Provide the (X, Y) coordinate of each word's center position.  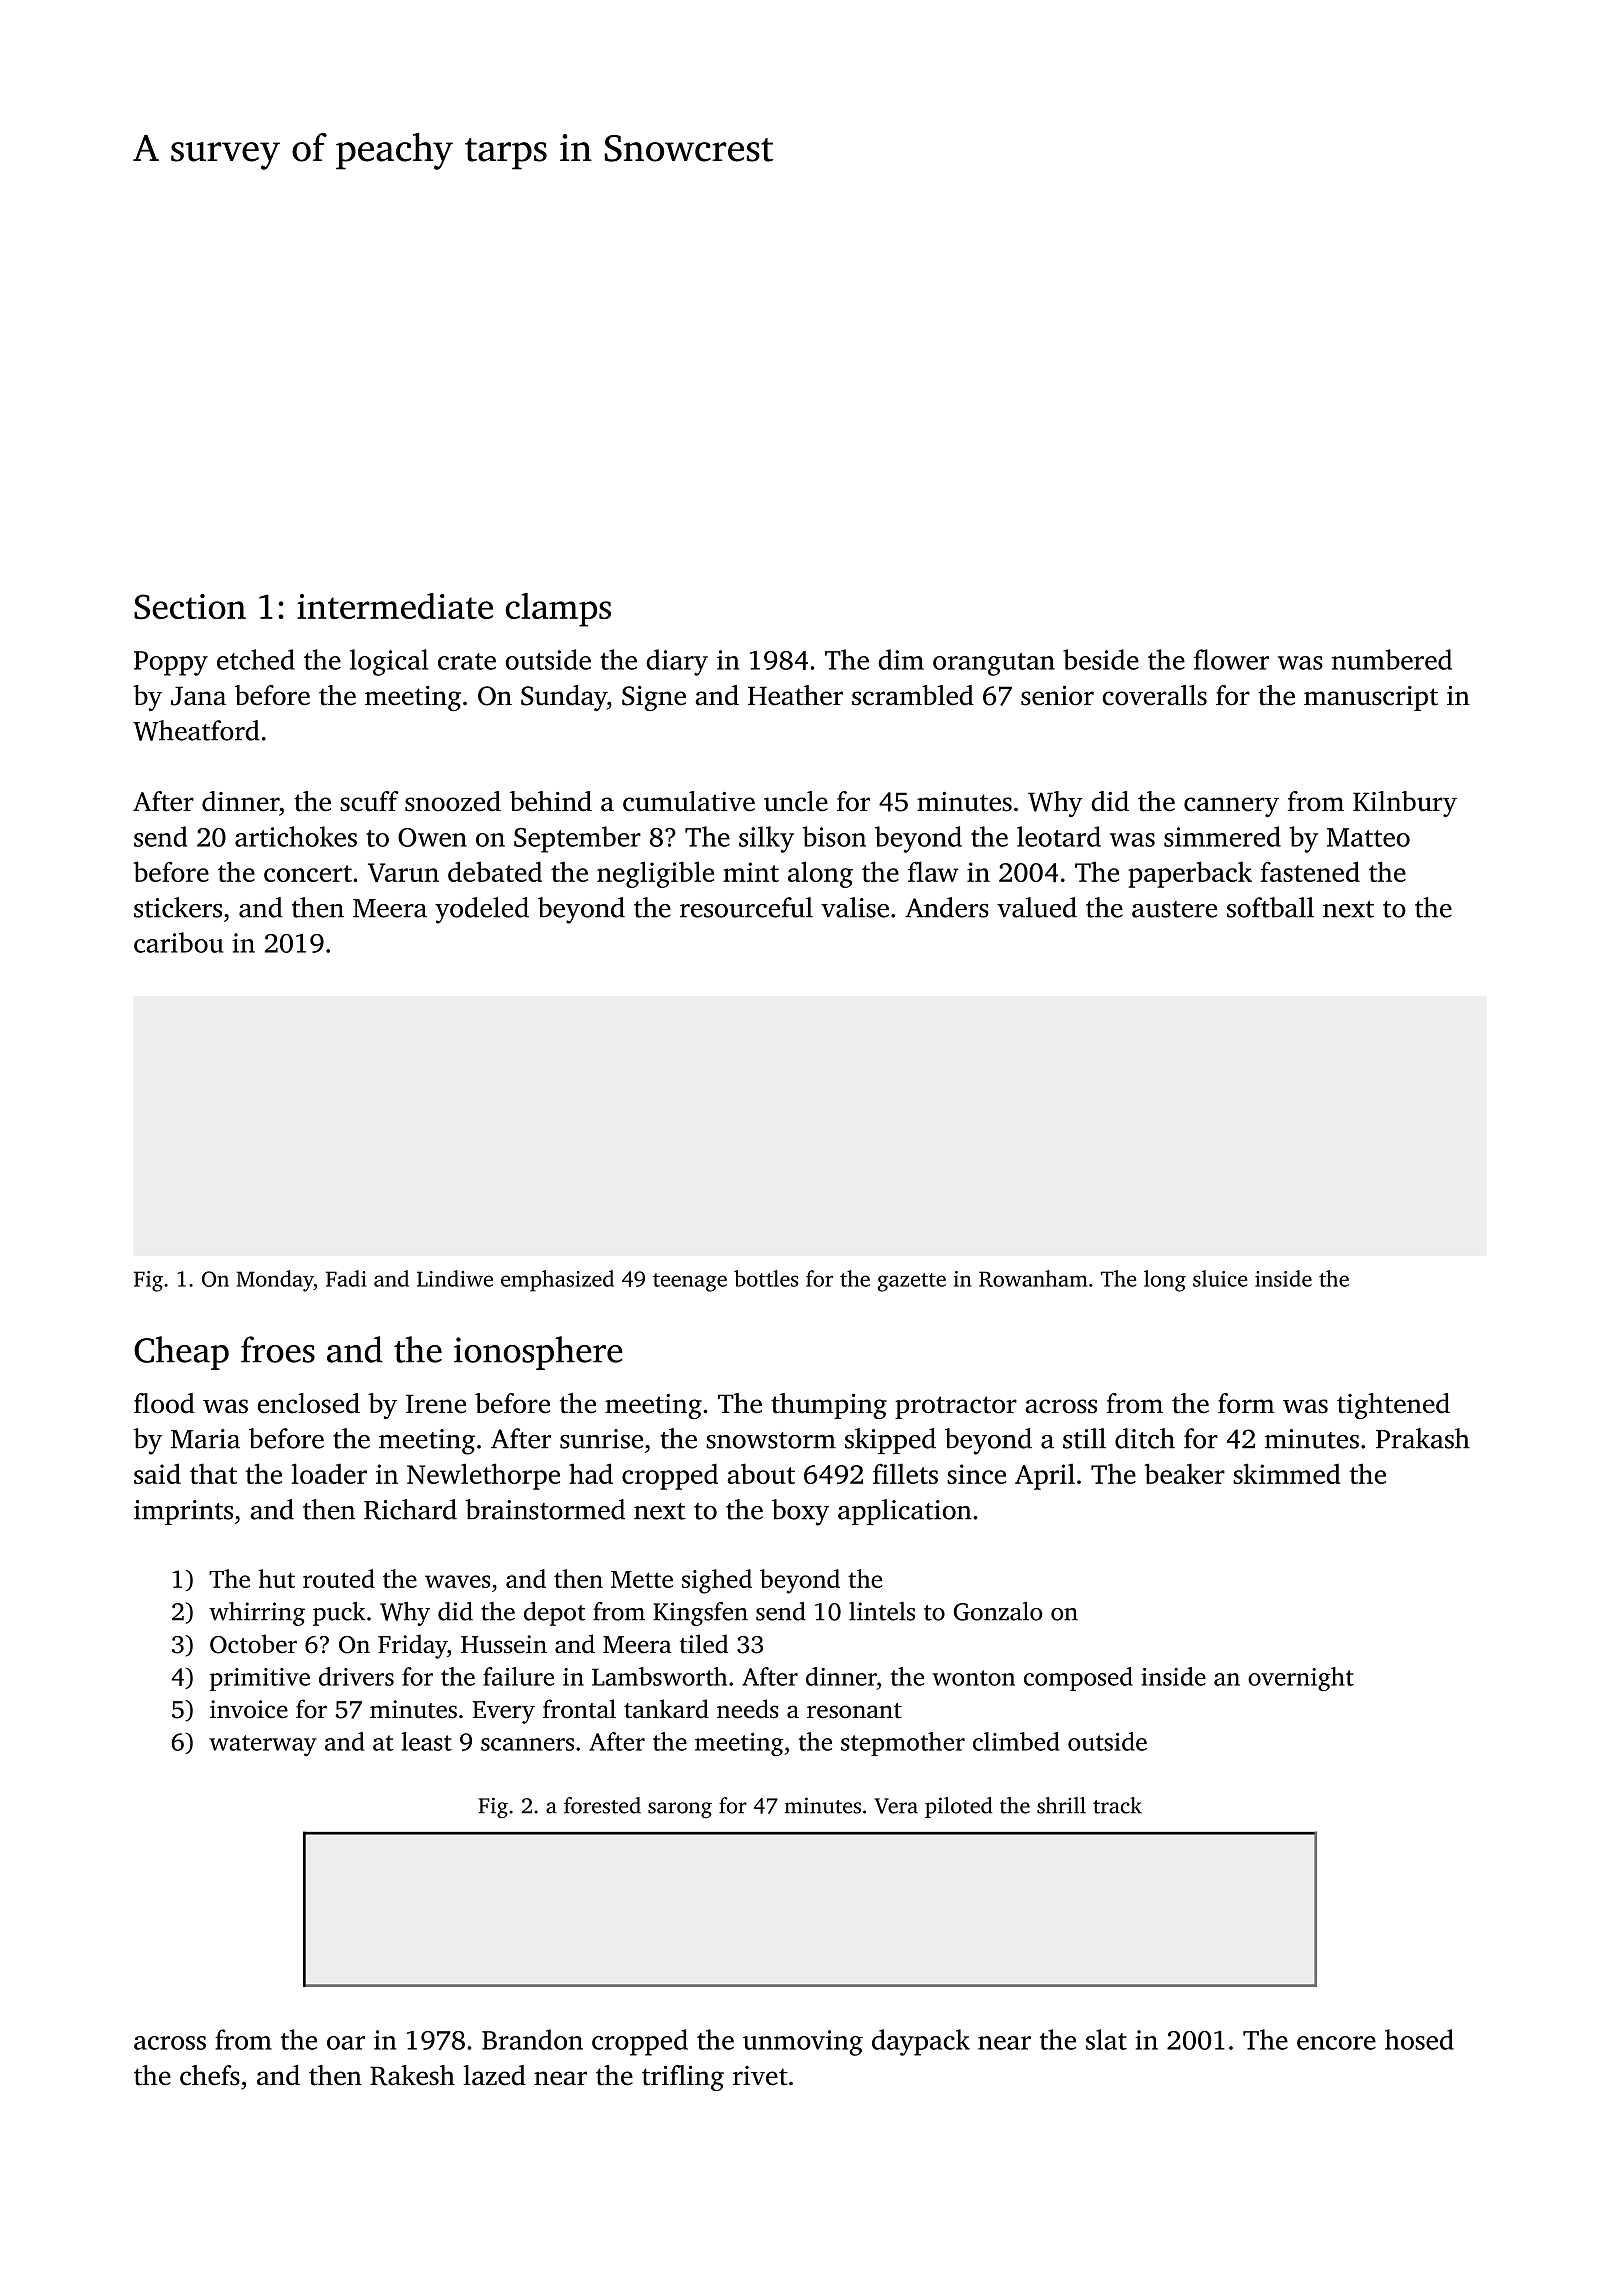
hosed (1419, 2039)
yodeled (482, 910)
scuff (369, 801)
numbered (1392, 659)
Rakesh (412, 2075)
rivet (760, 2076)
